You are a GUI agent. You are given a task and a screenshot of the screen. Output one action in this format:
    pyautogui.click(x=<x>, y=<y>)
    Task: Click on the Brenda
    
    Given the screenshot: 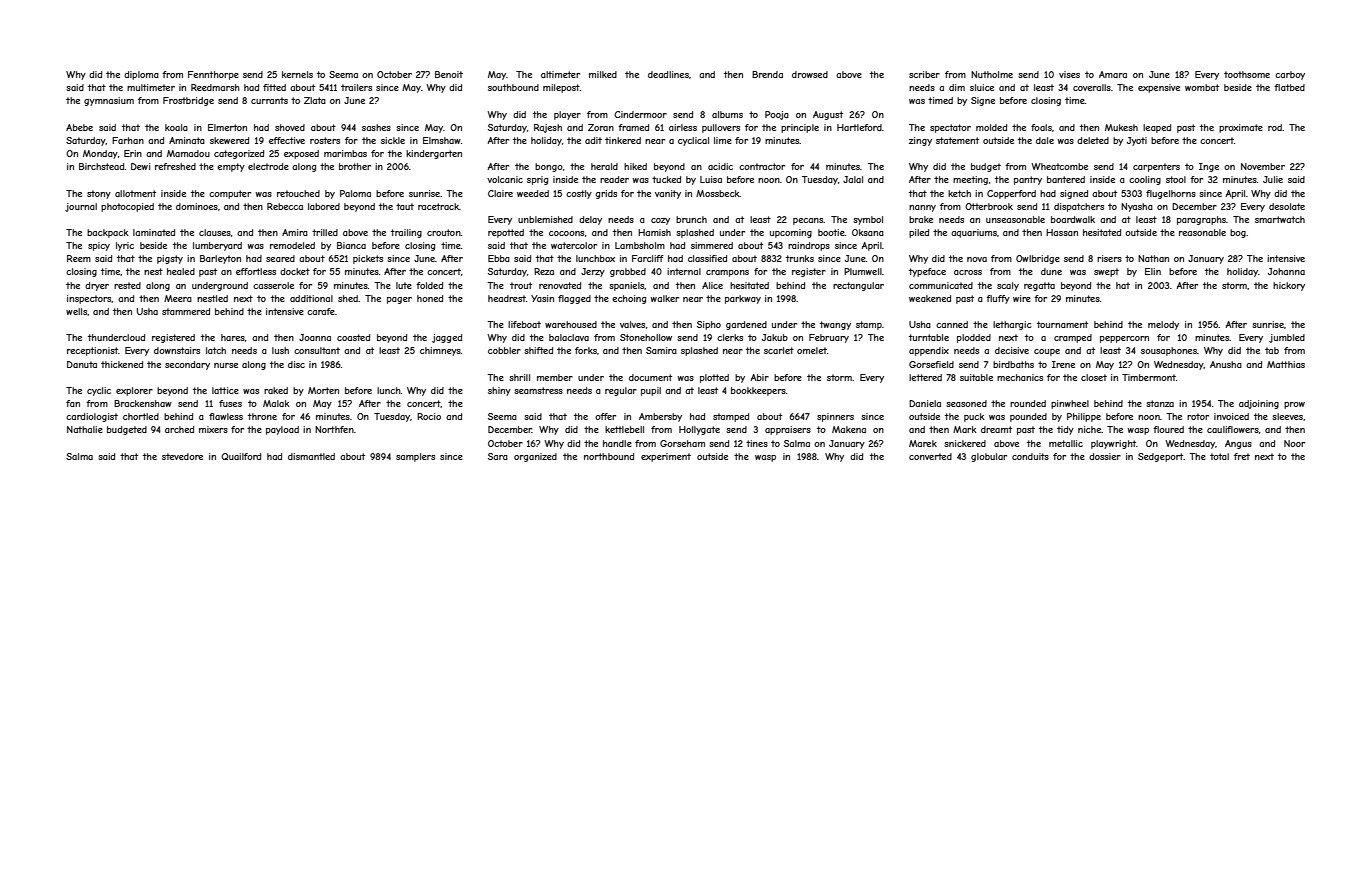 What is the action you would take?
    pyautogui.click(x=767, y=74)
